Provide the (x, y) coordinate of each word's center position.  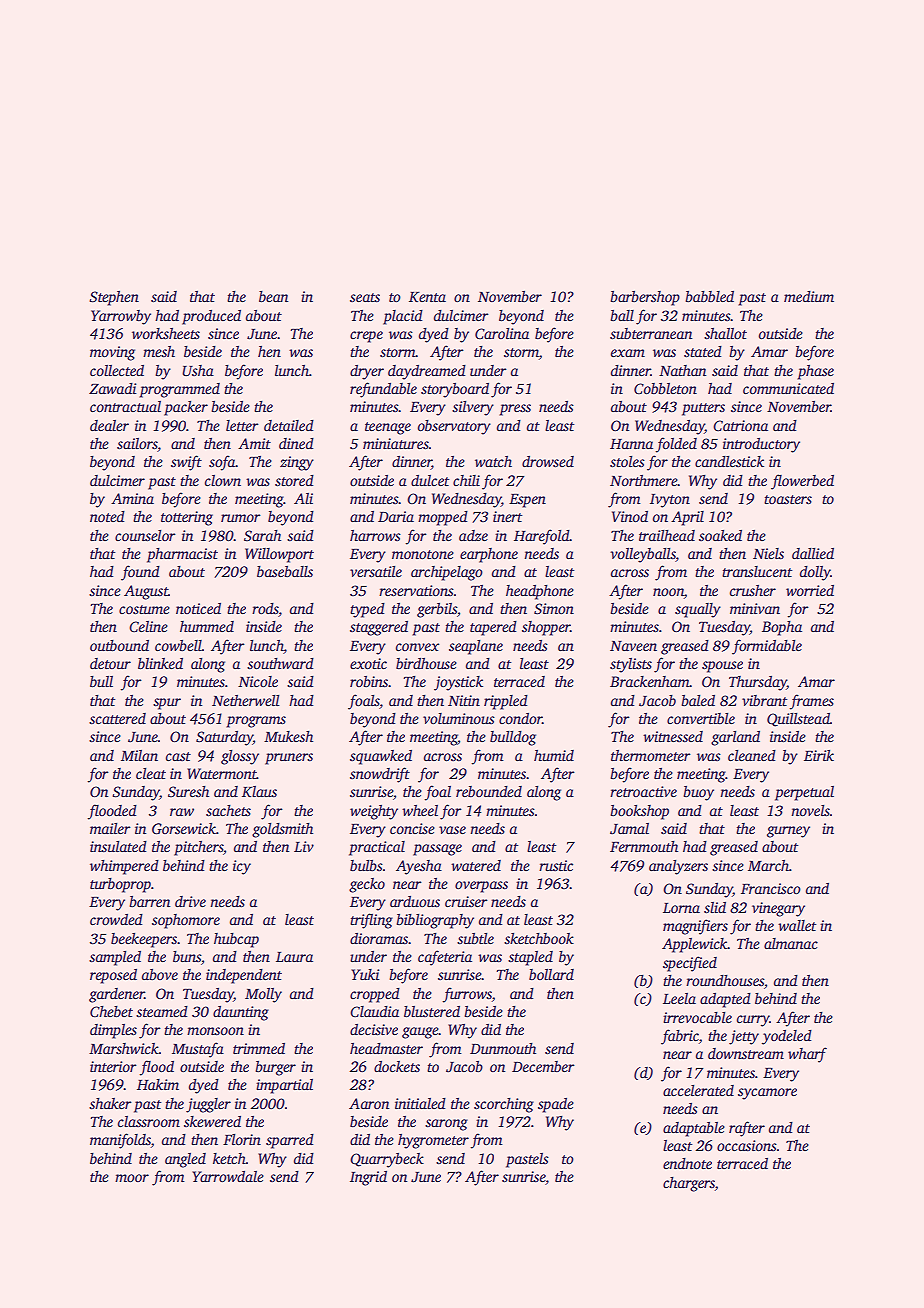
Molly (263, 995)
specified (690, 964)
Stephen (114, 298)
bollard (551, 974)
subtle (475, 938)
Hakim (158, 1084)
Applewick (695, 945)
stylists (631, 665)
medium (809, 296)
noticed (198, 608)
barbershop (645, 298)
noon (668, 592)
